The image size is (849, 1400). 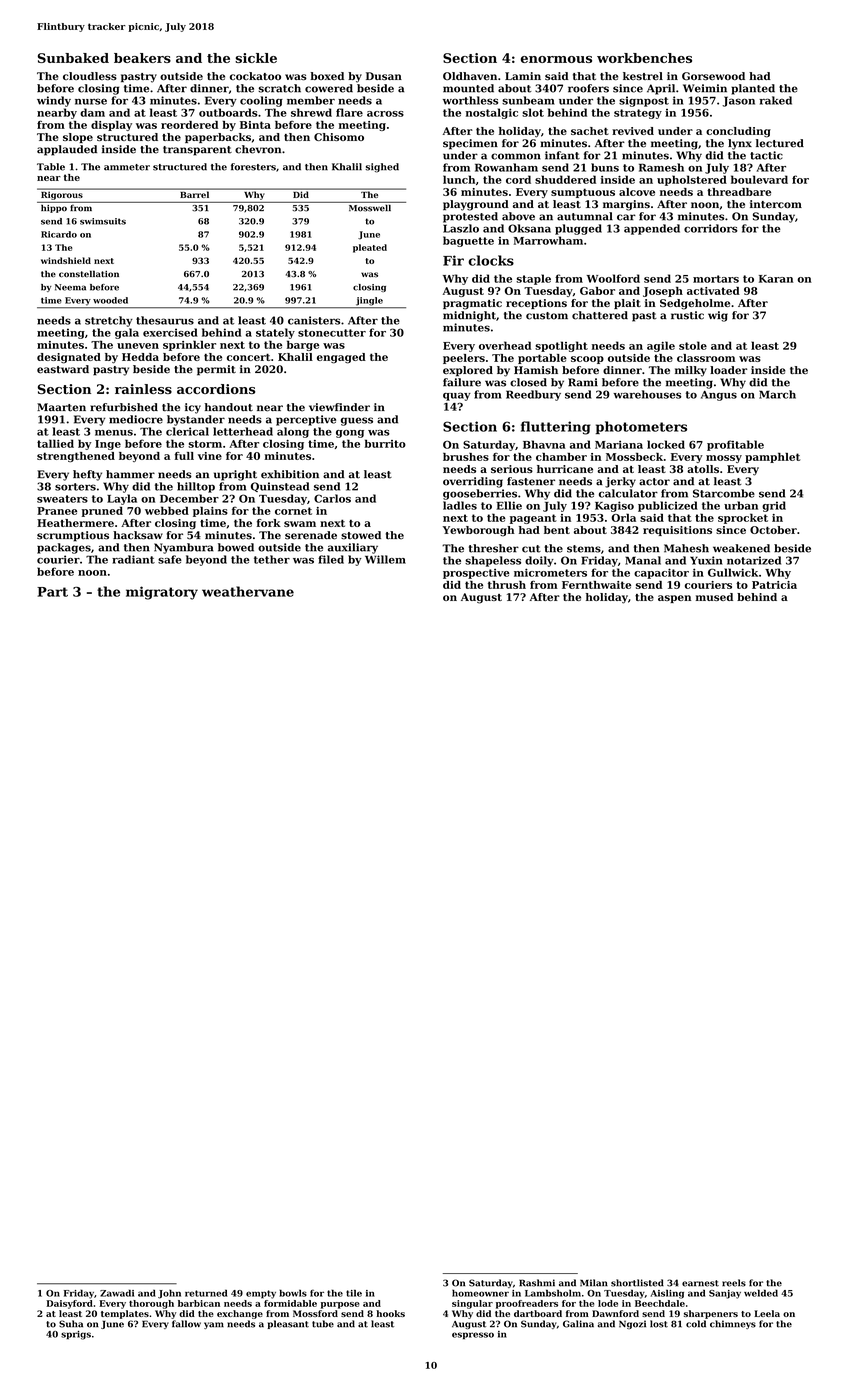 I want to click on sighed, so click(x=382, y=168).
